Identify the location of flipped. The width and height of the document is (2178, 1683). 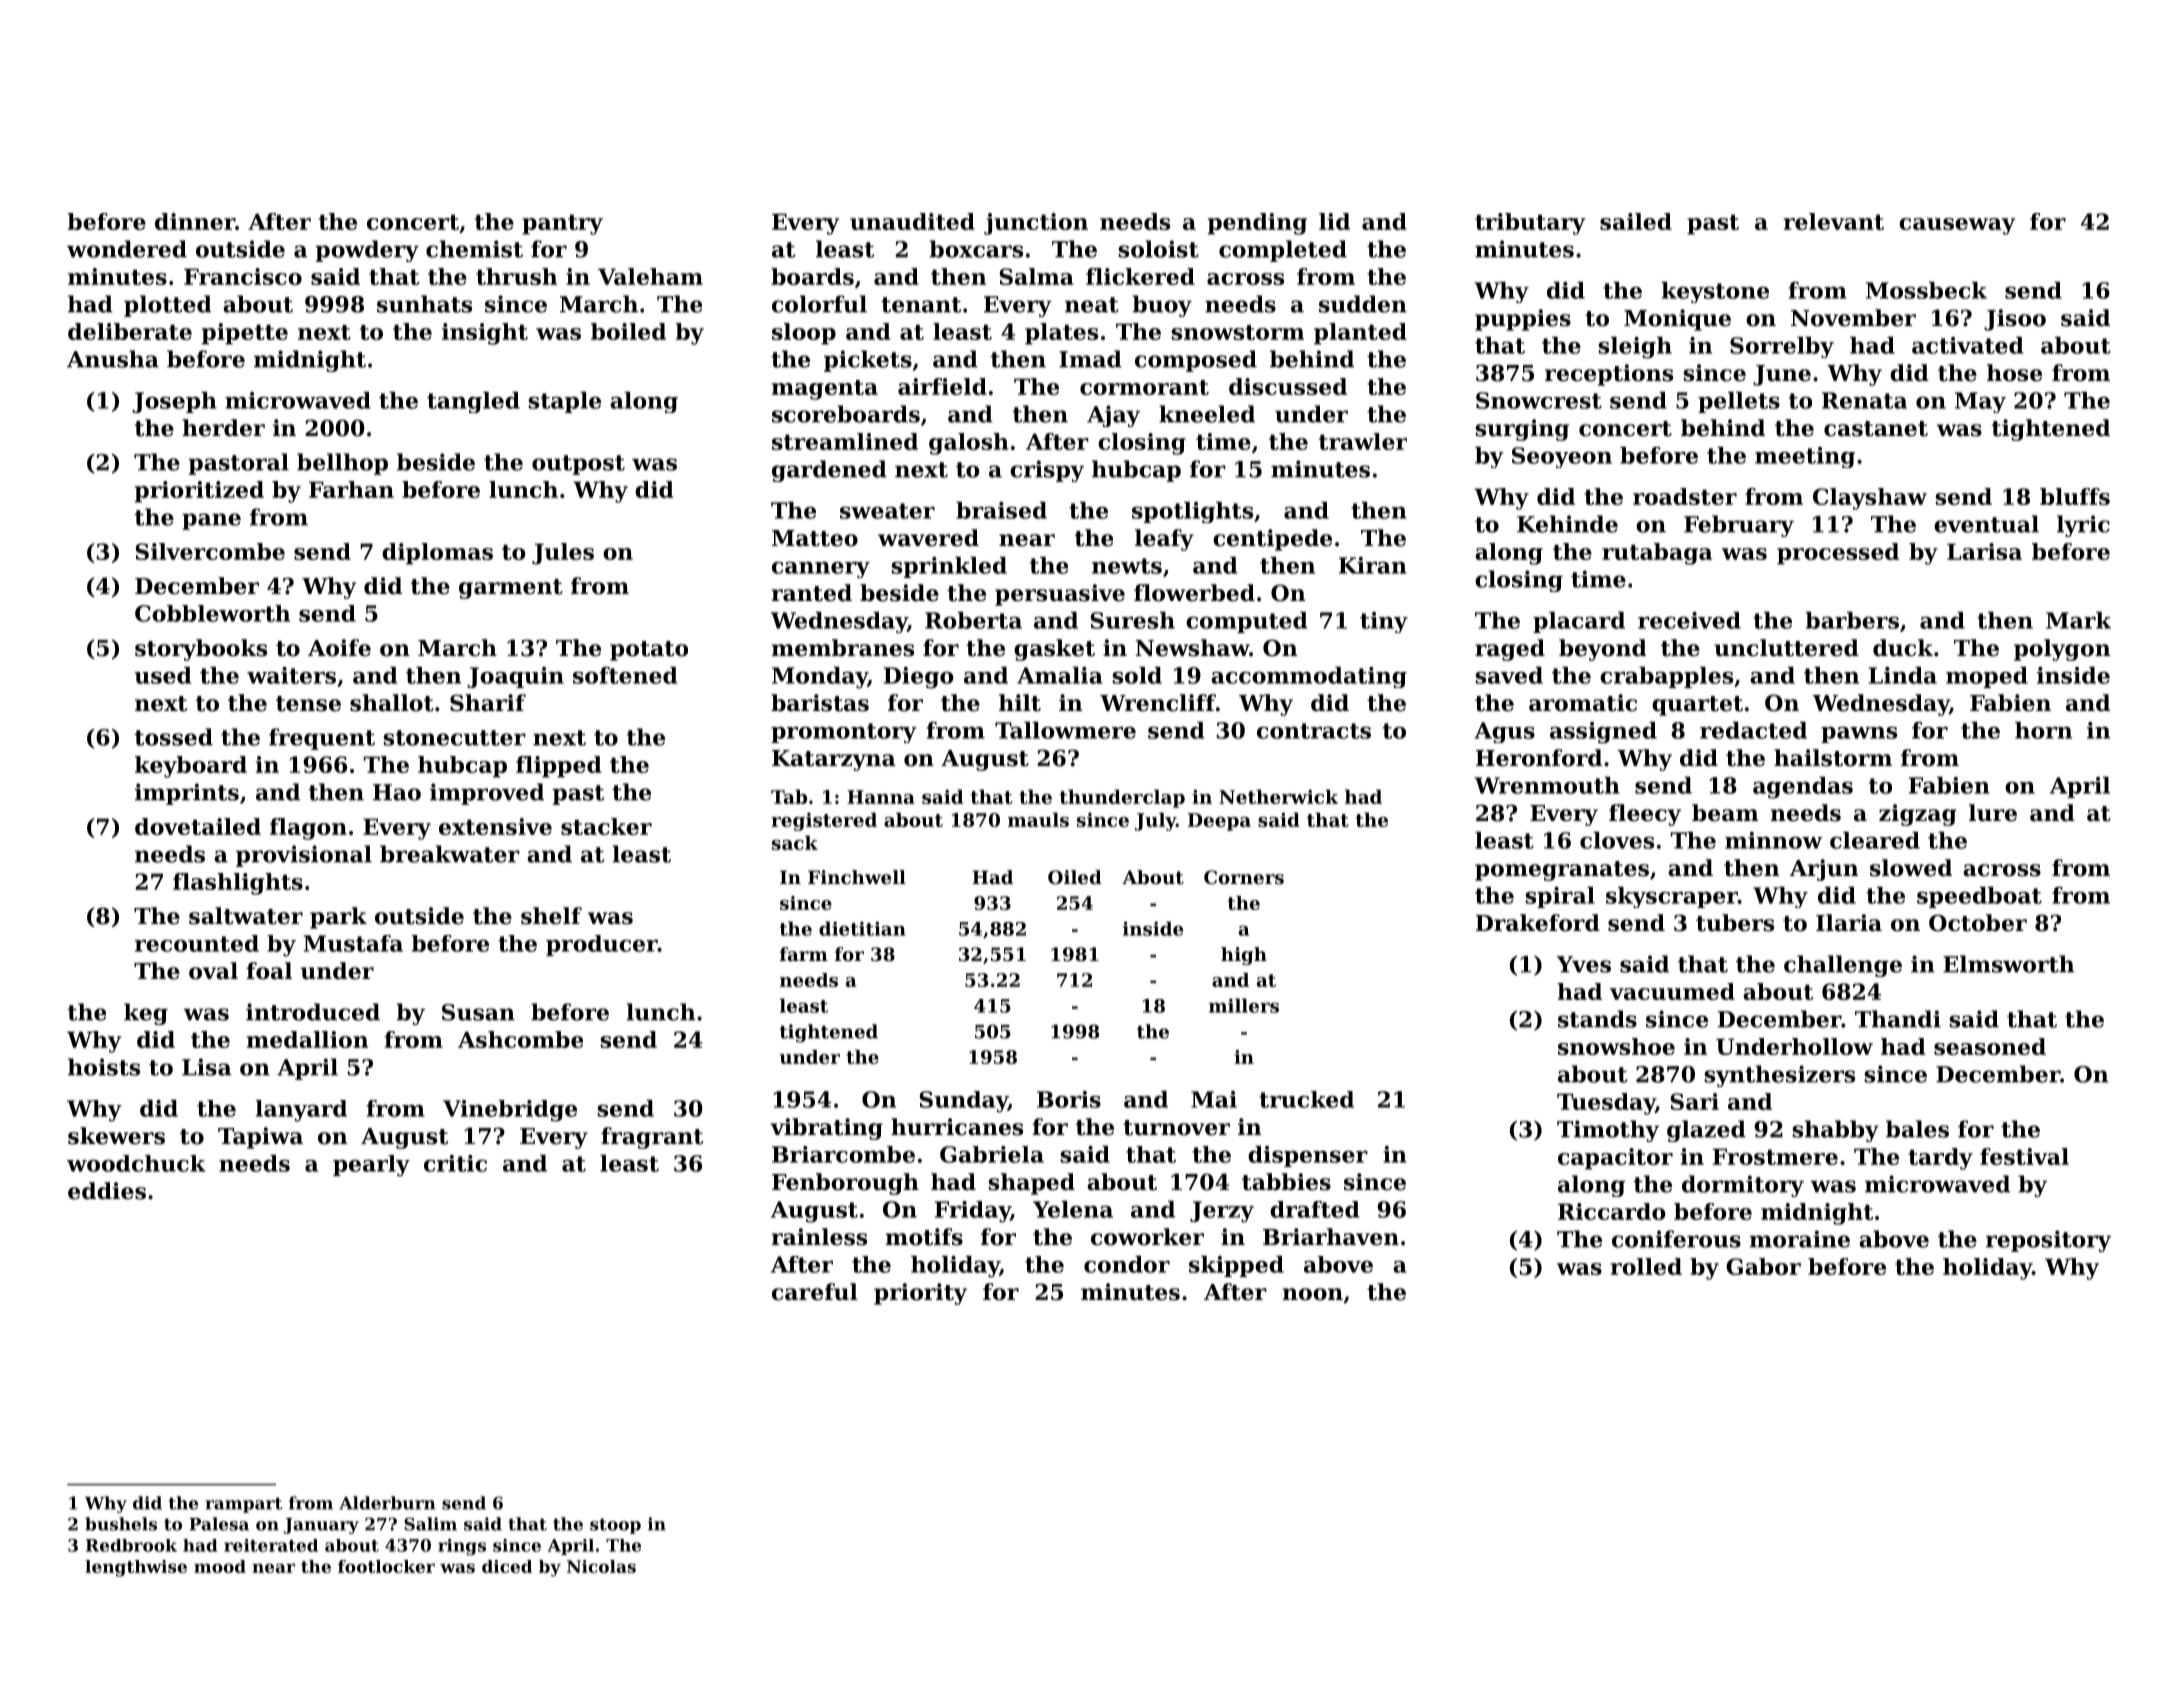
(559, 767).
